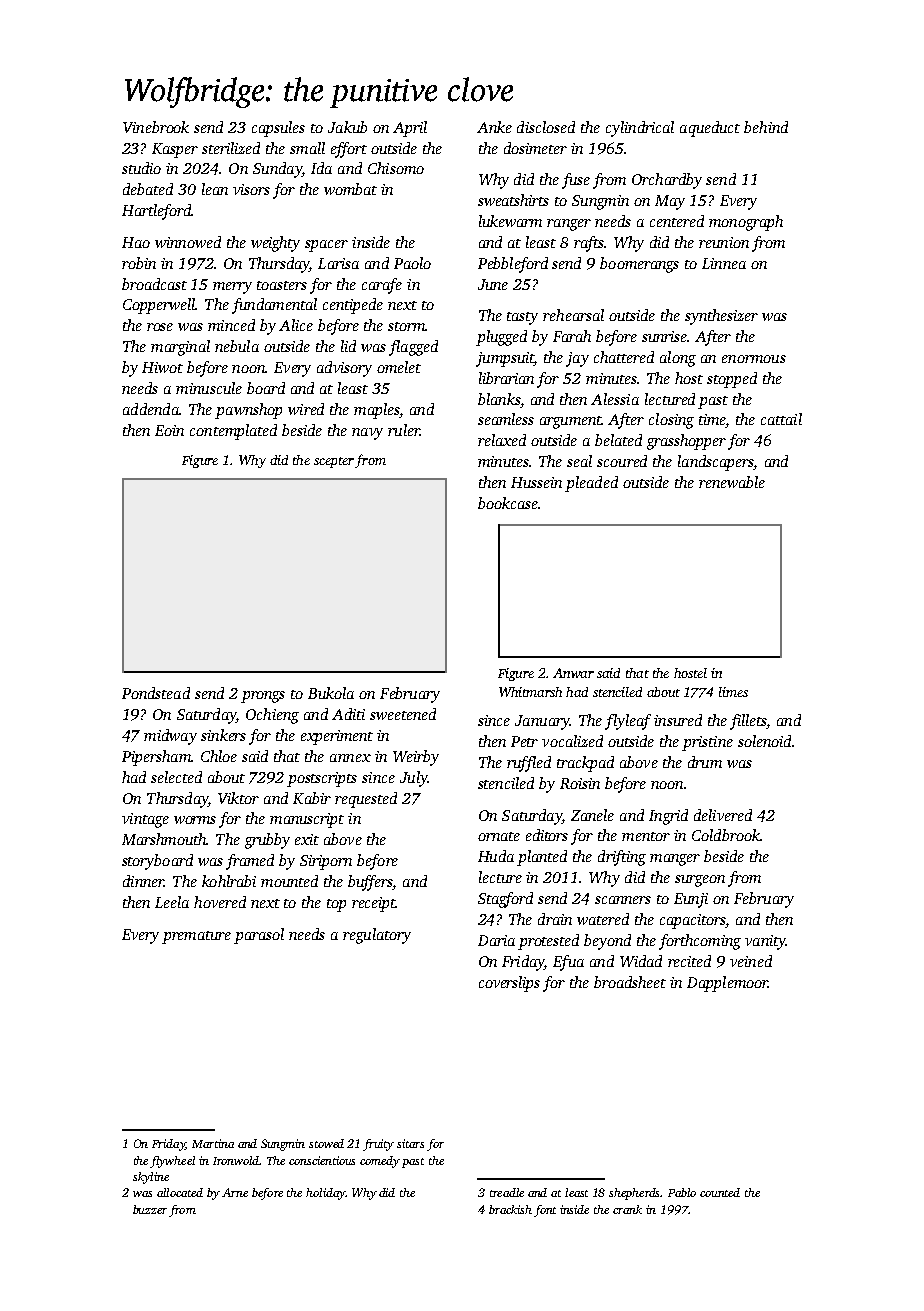 This screenshot has height=1311, width=924. What do you see at coordinates (678, 720) in the screenshot?
I see `insured` at bounding box center [678, 720].
